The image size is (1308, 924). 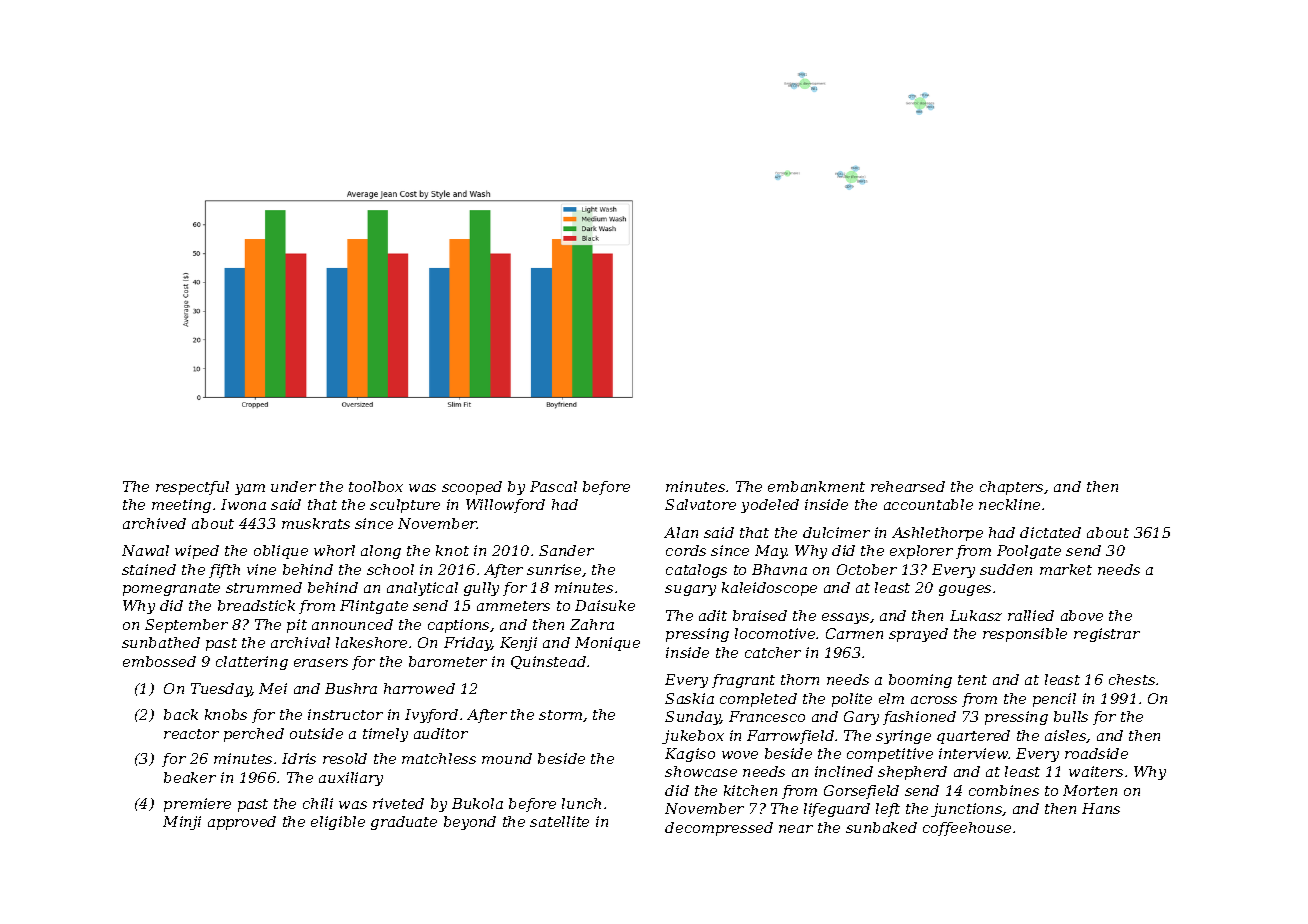 What do you see at coordinates (559, 821) in the image?
I see `satellite` at bounding box center [559, 821].
